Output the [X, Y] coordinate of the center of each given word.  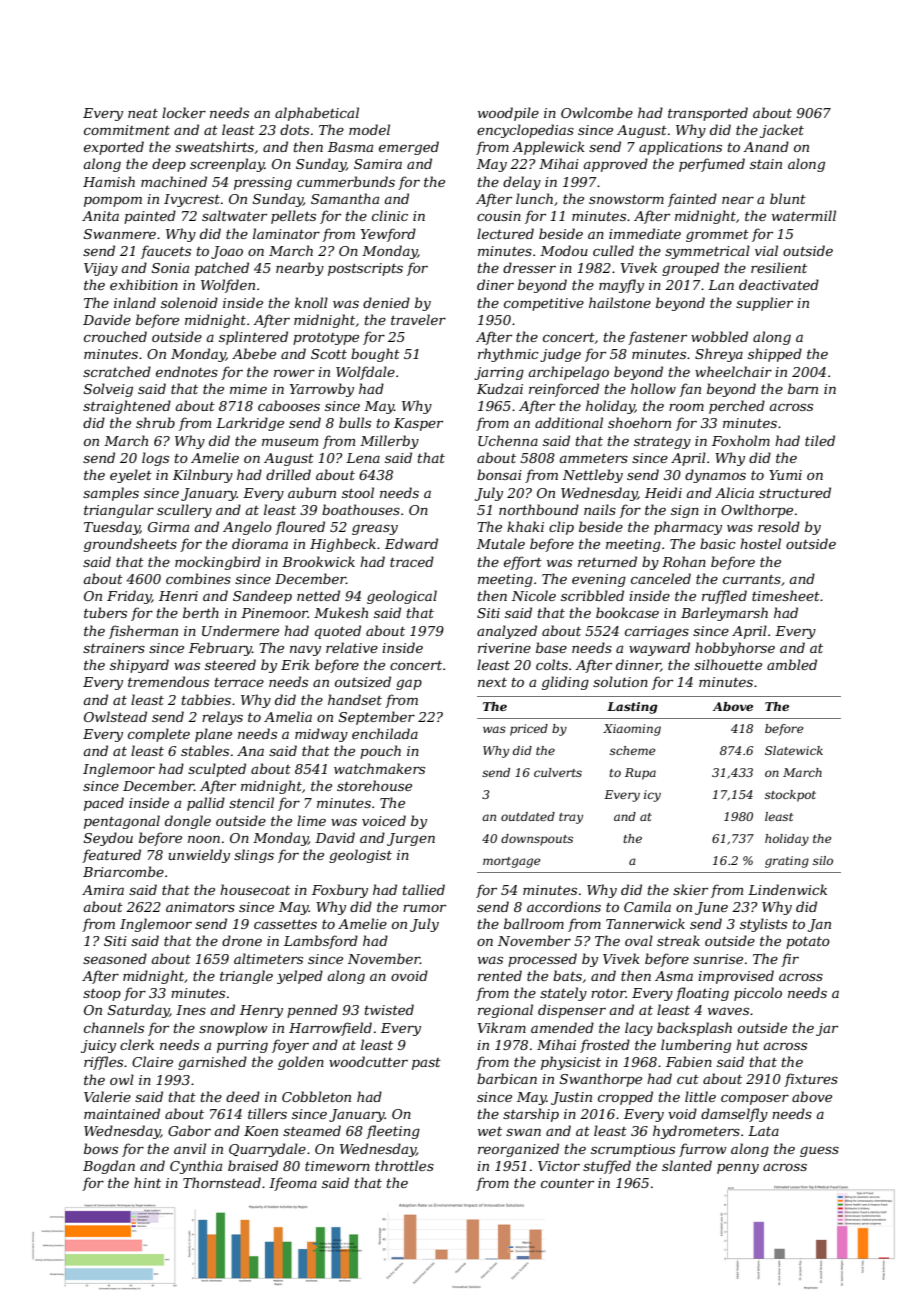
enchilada [385, 733]
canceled [661, 578]
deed [243, 1096]
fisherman [143, 632]
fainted [692, 200]
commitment [127, 130]
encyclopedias [525, 131]
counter [567, 1183]
